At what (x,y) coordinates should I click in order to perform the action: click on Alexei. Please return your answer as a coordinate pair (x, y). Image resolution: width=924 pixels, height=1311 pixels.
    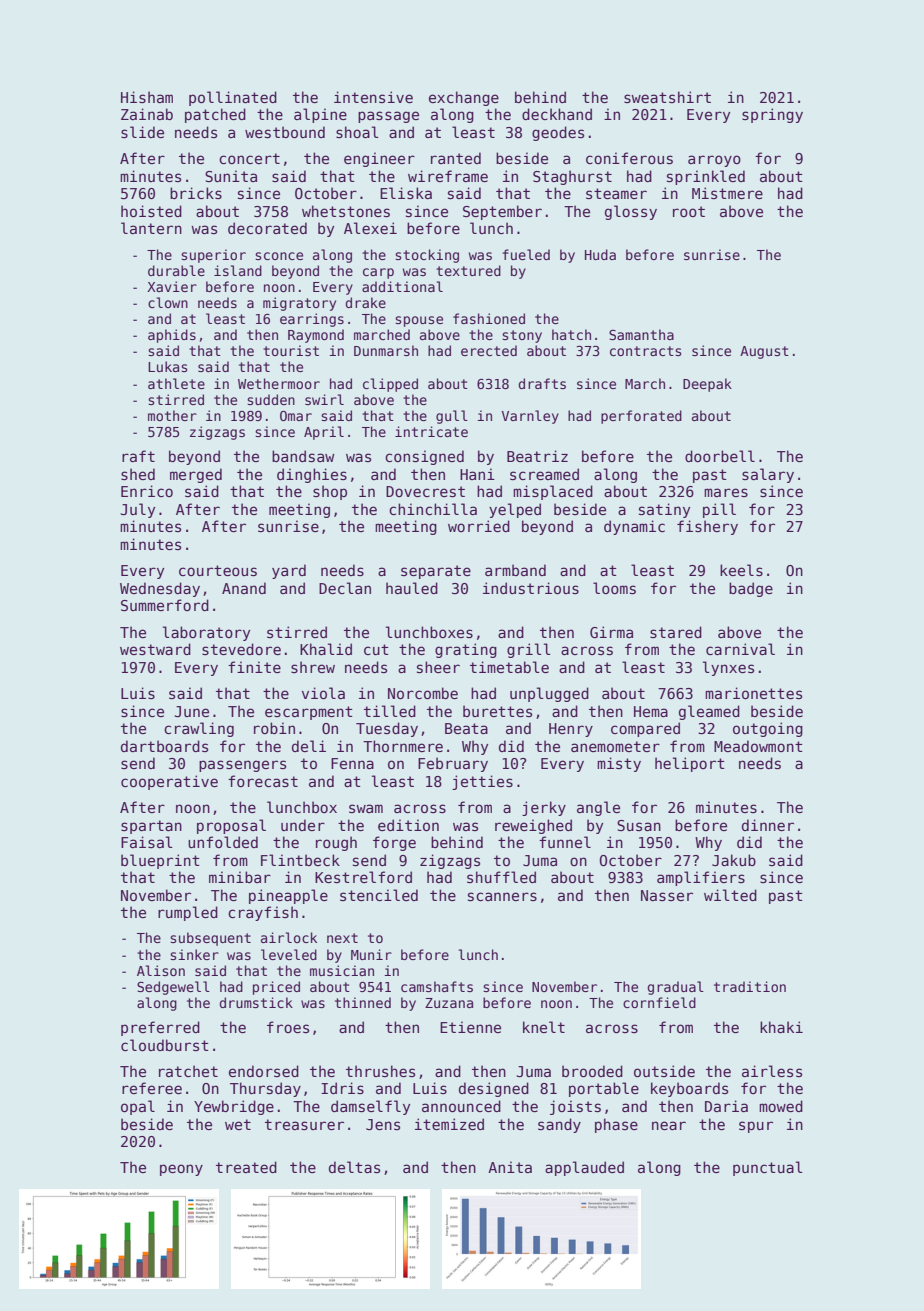
    Looking at the image, I should click on (370, 228).
